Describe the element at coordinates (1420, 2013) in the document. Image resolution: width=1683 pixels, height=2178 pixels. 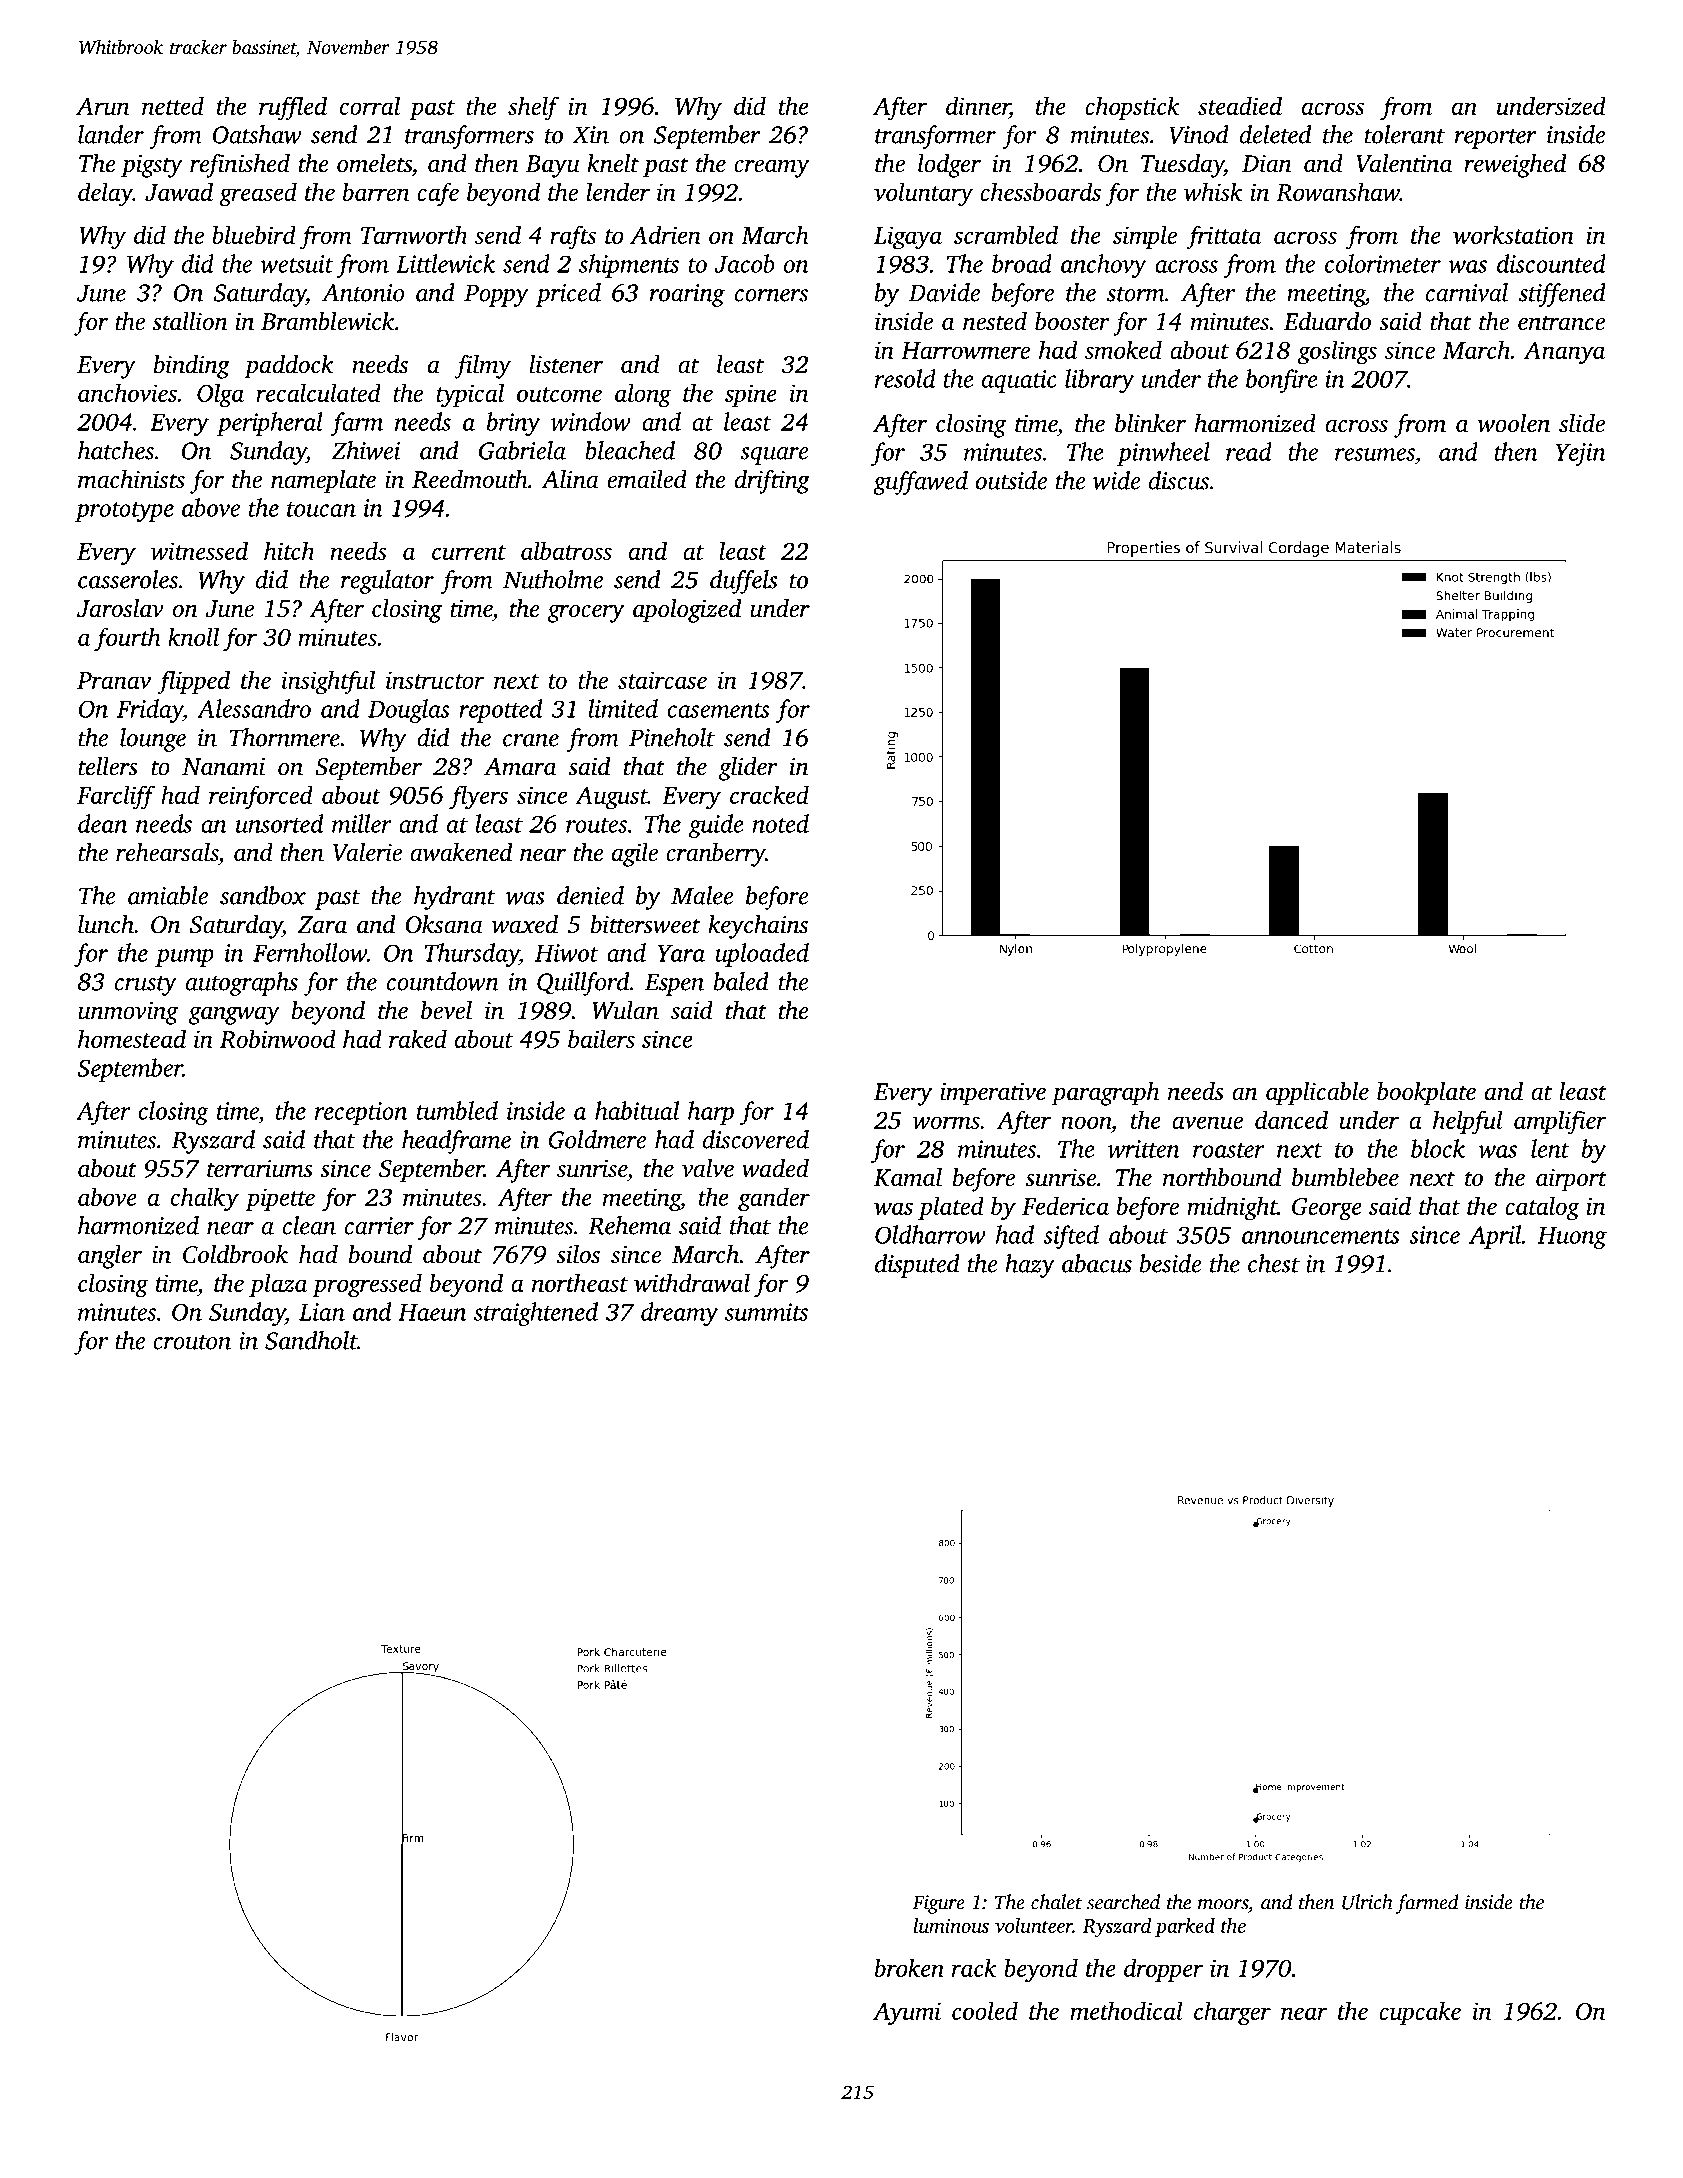
I see `cupcake` at that location.
